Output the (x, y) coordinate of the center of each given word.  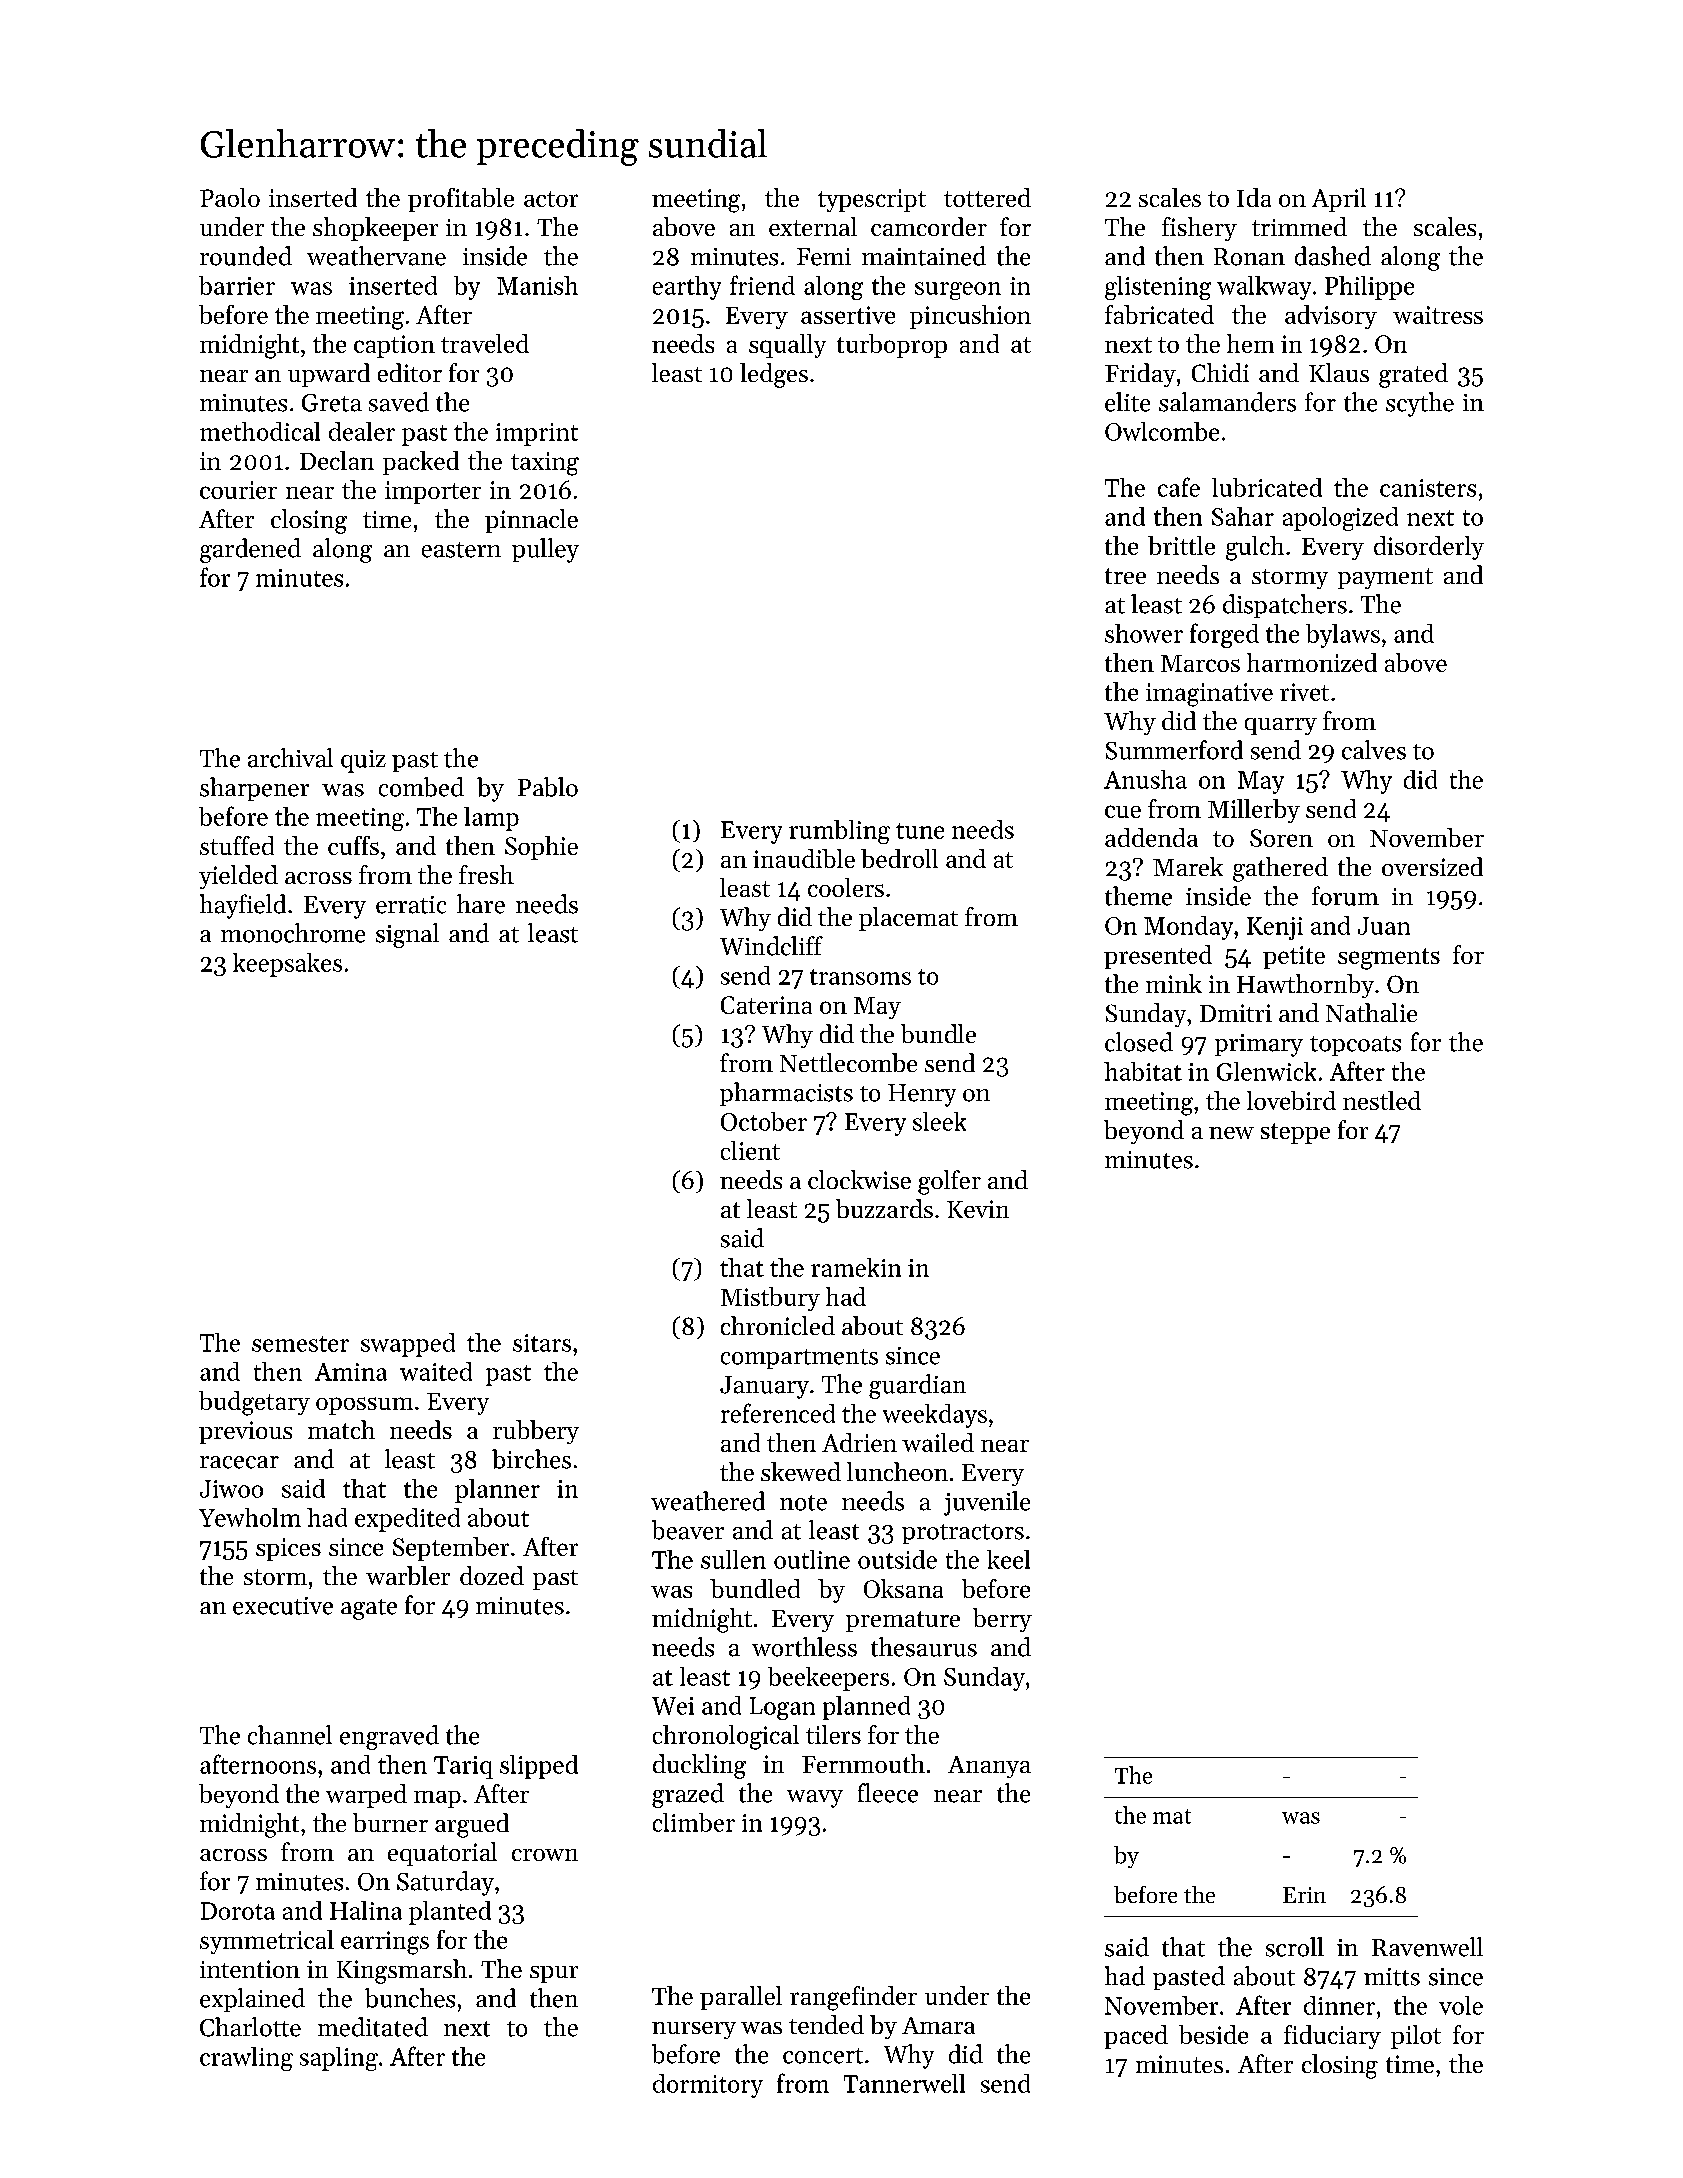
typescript (872, 200)
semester (300, 1344)
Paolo (230, 197)
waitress (1438, 315)
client (750, 1150)
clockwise (859, 1179)
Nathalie (1371, 1012)
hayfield (243, 906)
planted (450, 1913)
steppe (1295, 1133)
